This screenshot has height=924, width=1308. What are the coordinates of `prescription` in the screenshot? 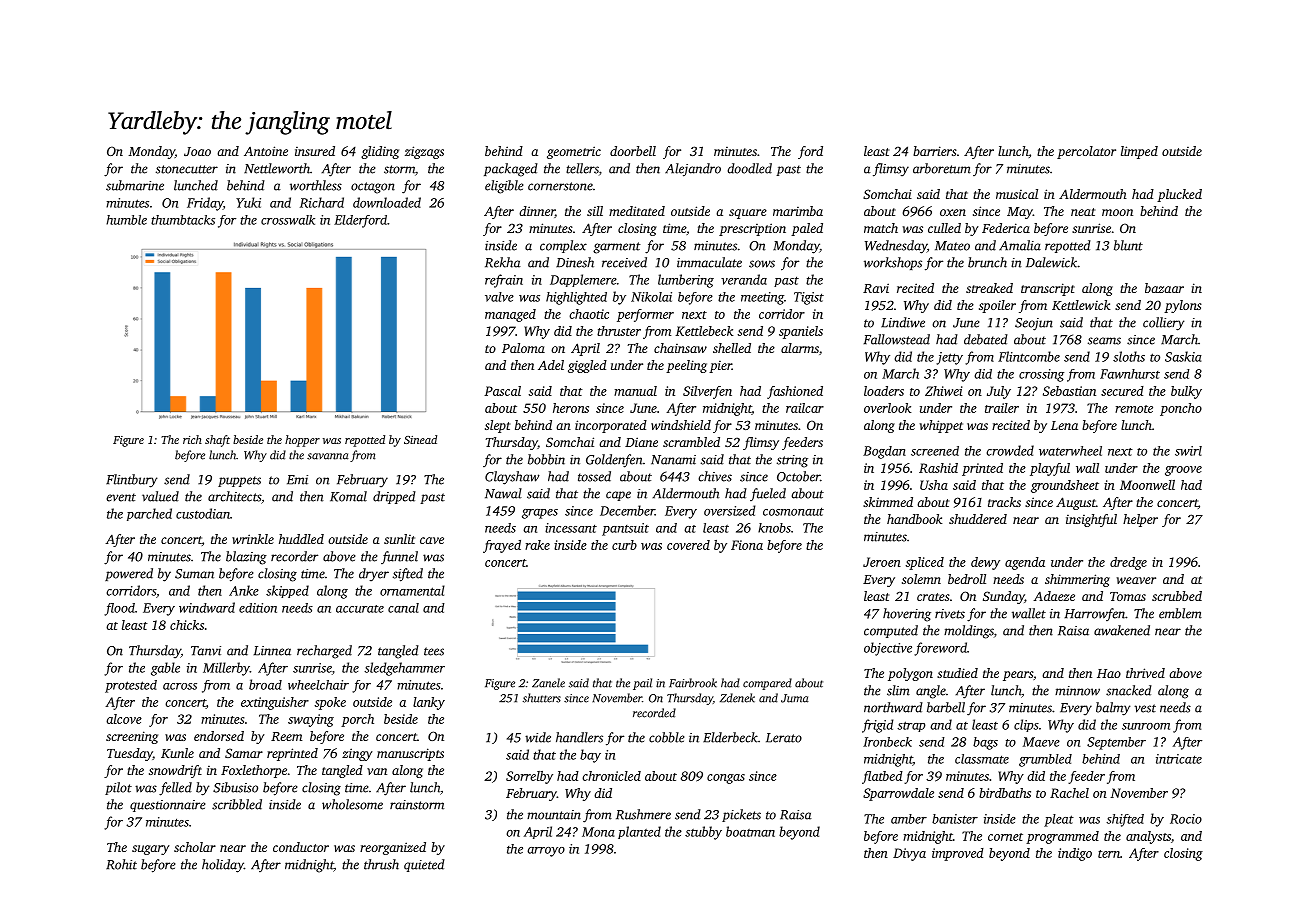 It's located at (752, 229).
